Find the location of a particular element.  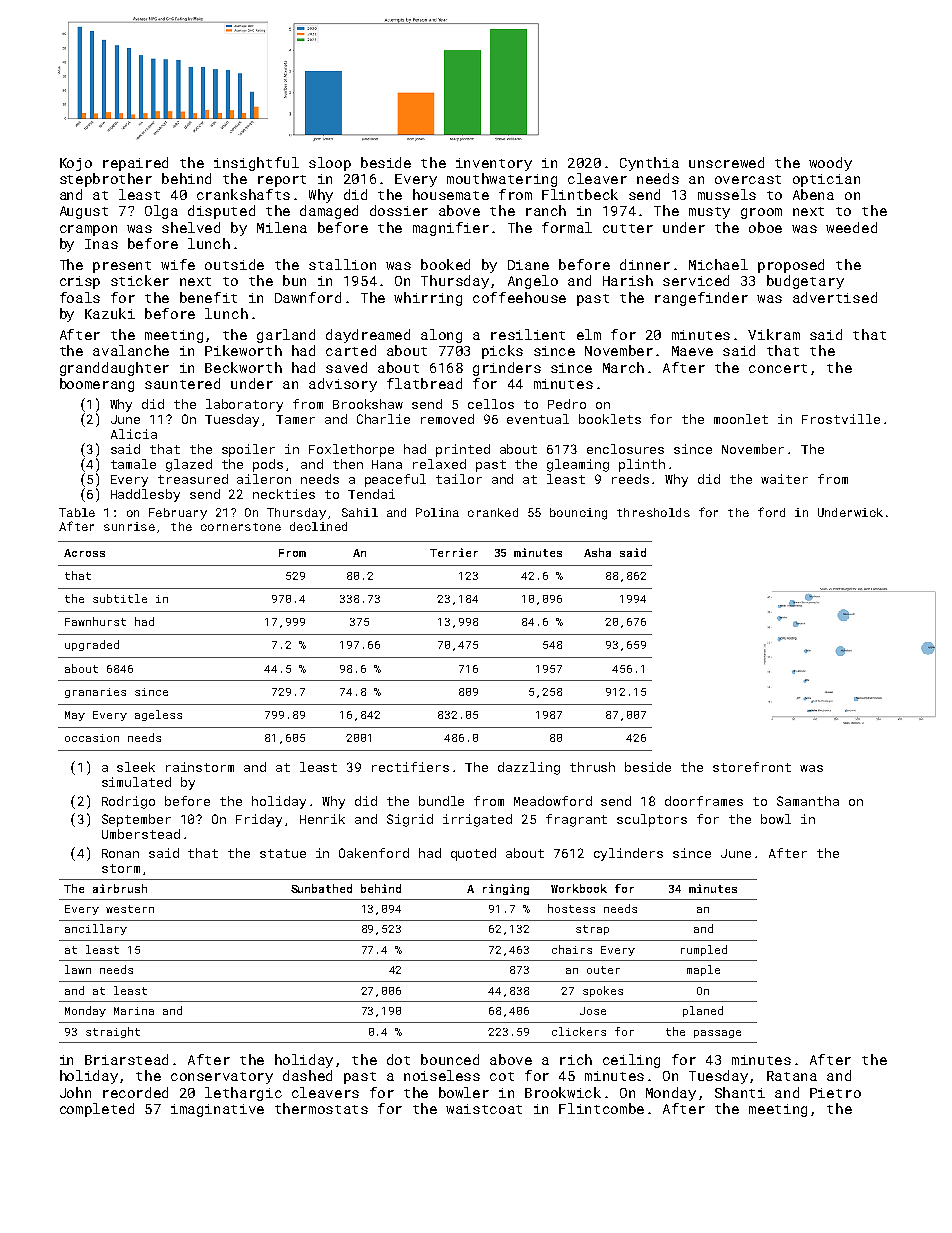

occasion is located at coordinates (92, 738).
